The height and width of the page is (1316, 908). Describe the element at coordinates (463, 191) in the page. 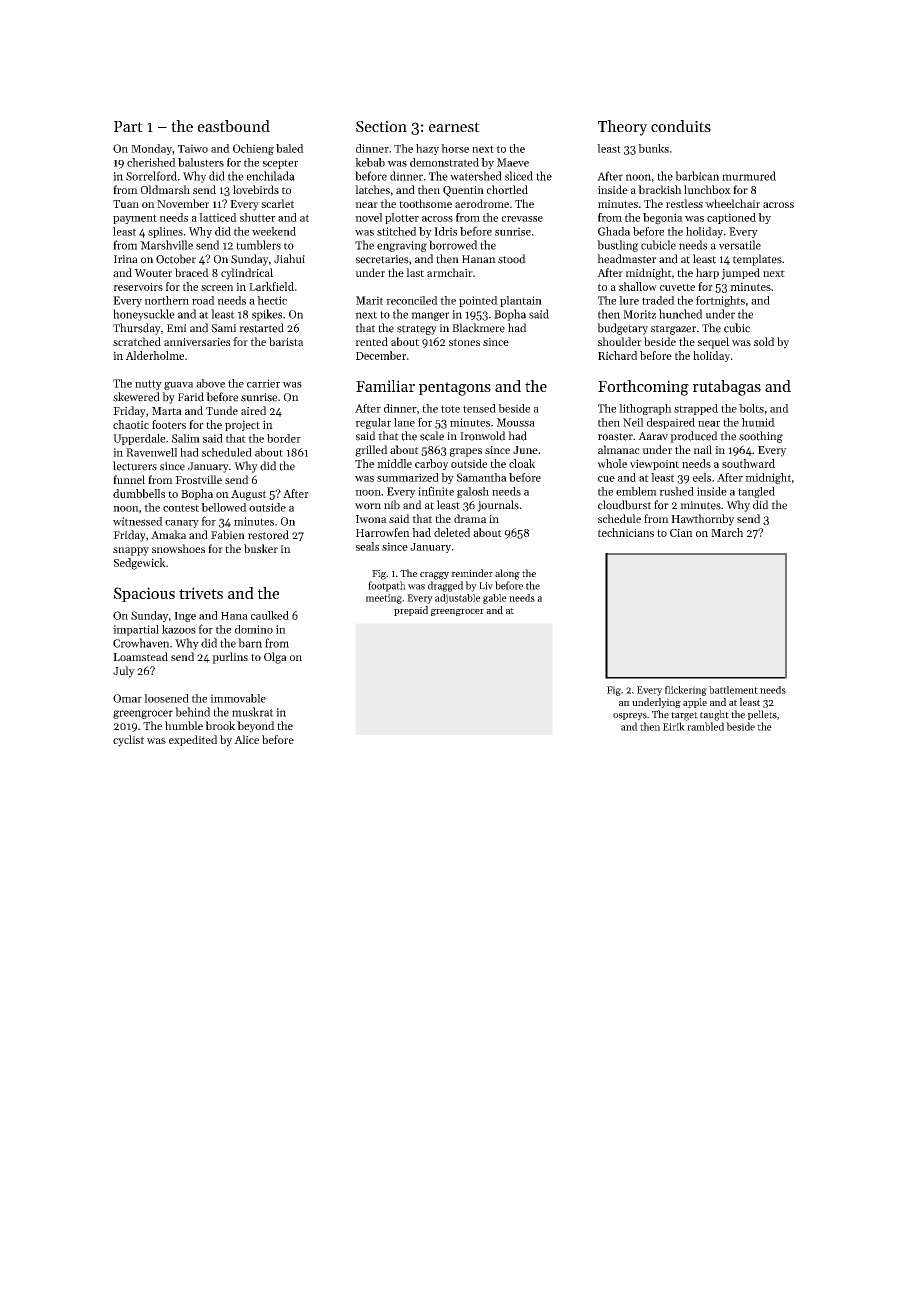

I see `Quentin` at that location.
